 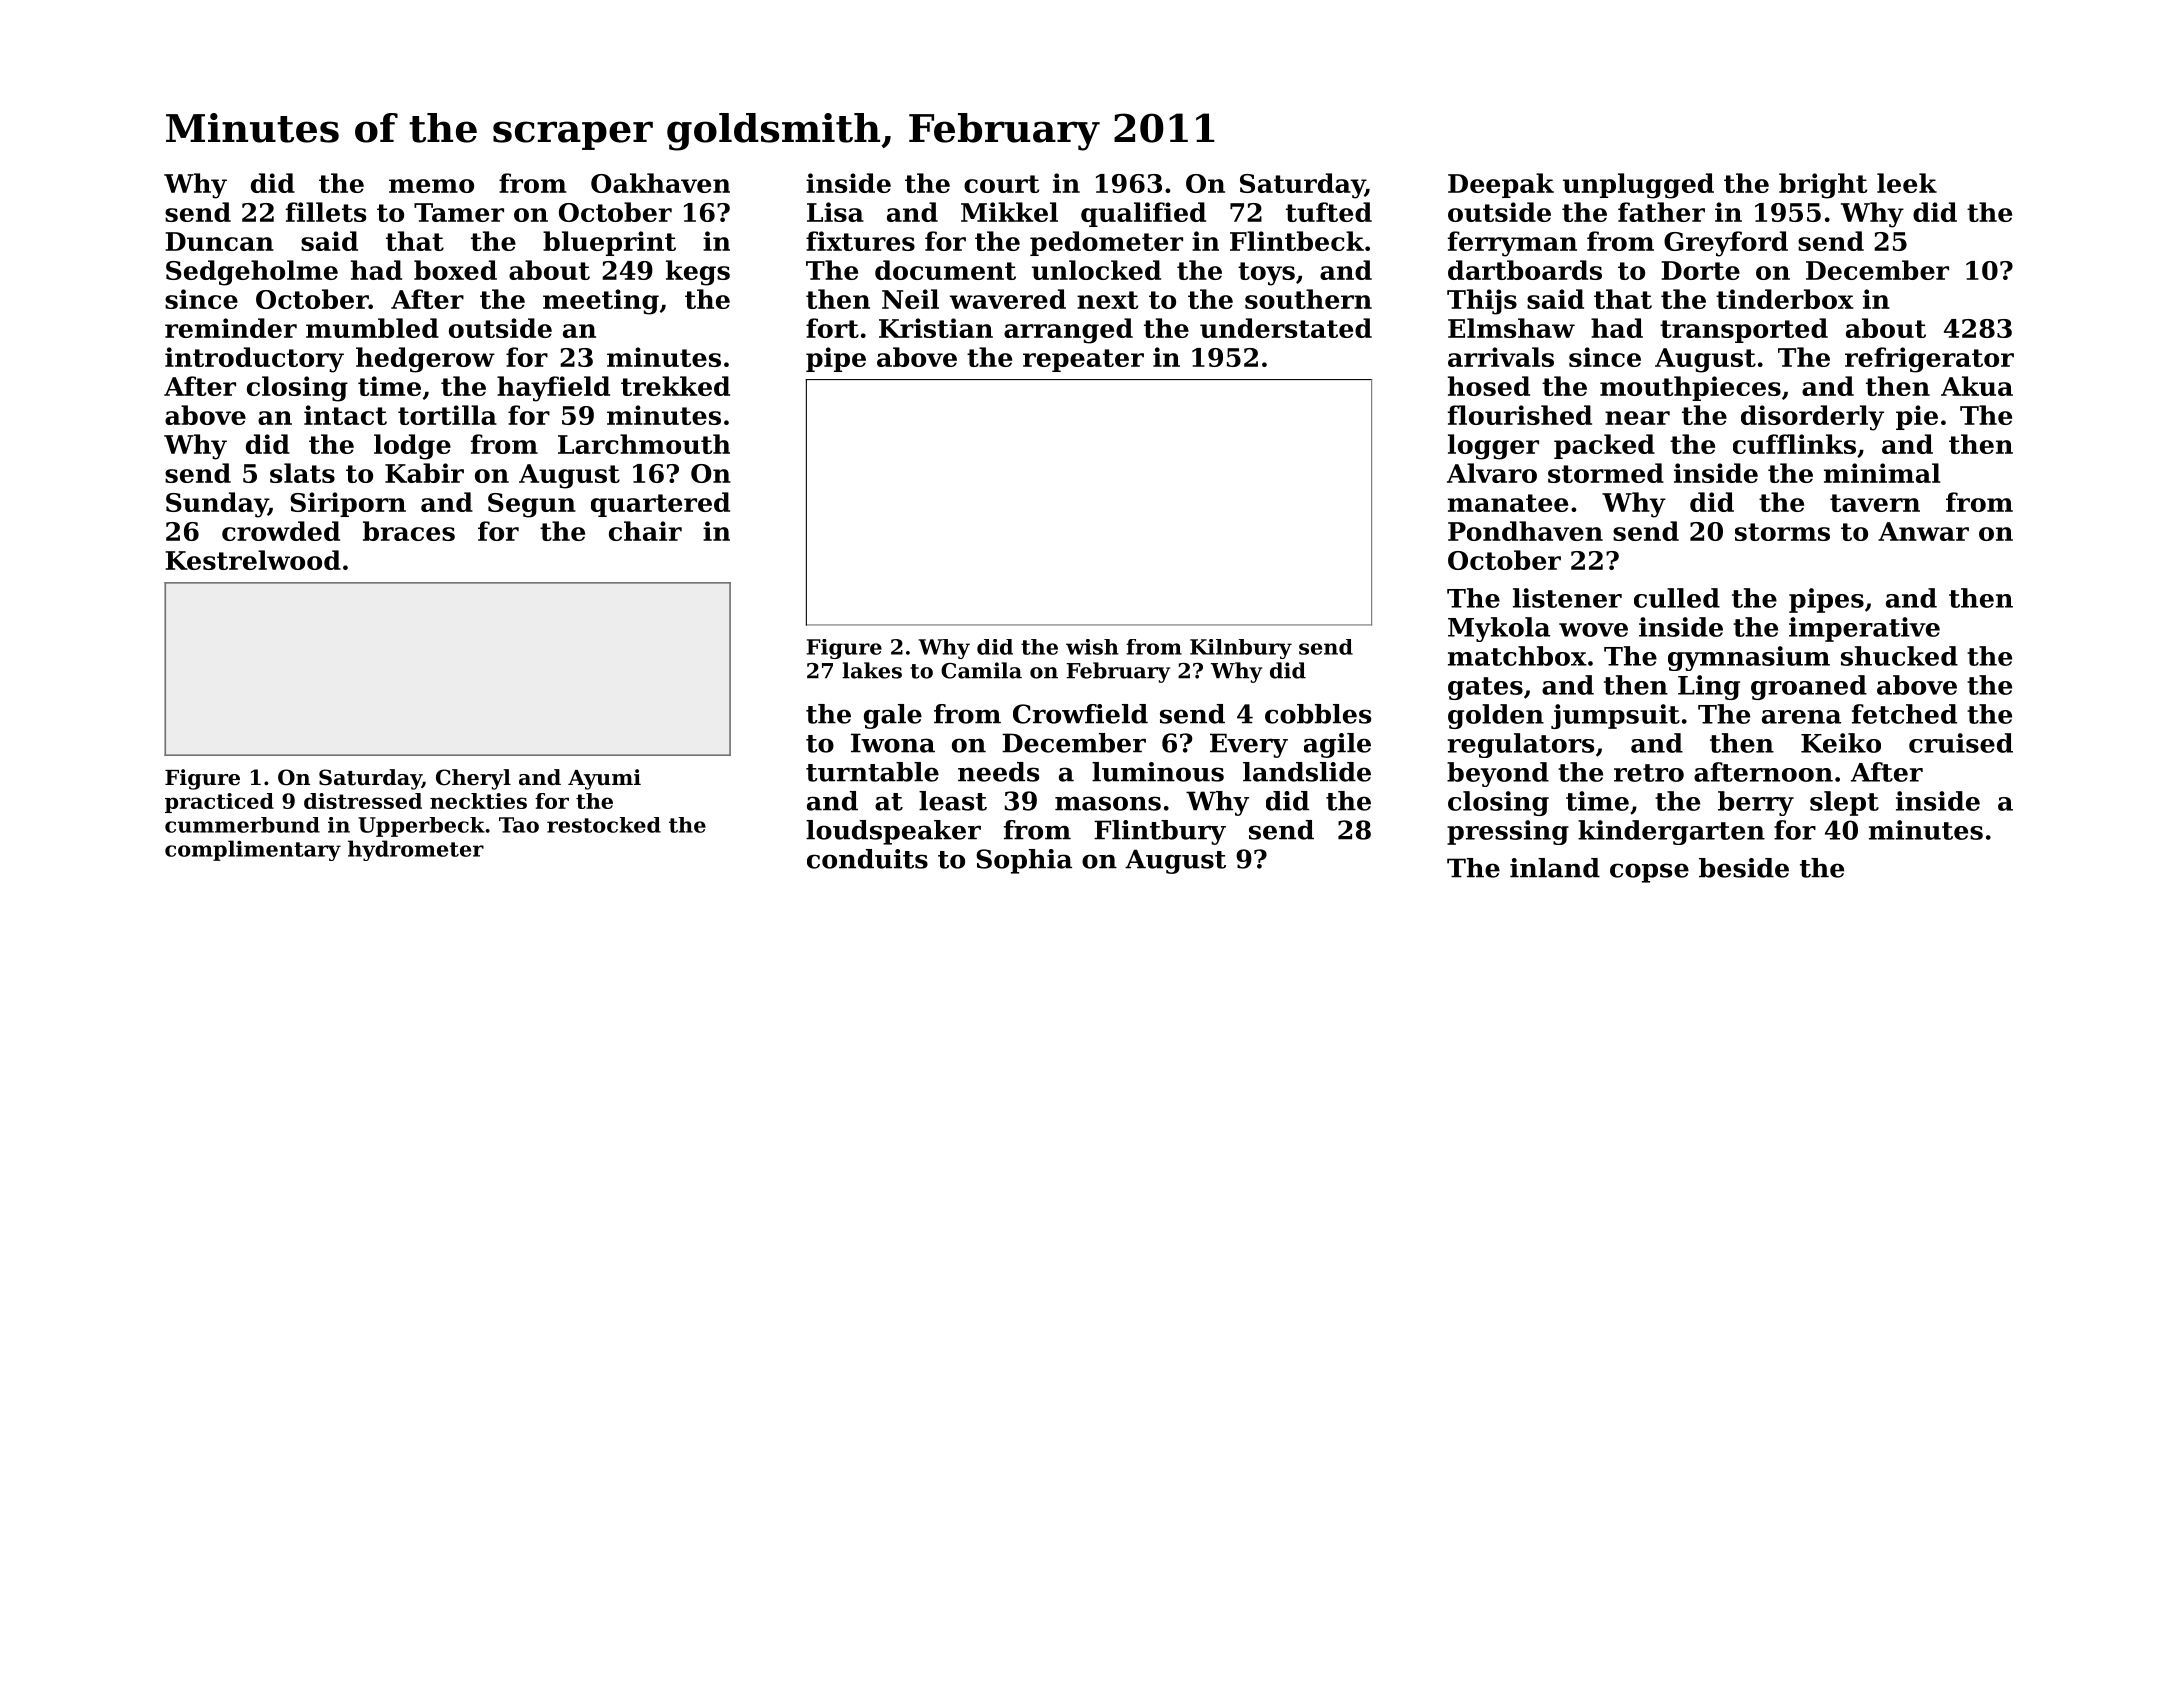 I want to click on tavern, so click(x=1875, y=503).
